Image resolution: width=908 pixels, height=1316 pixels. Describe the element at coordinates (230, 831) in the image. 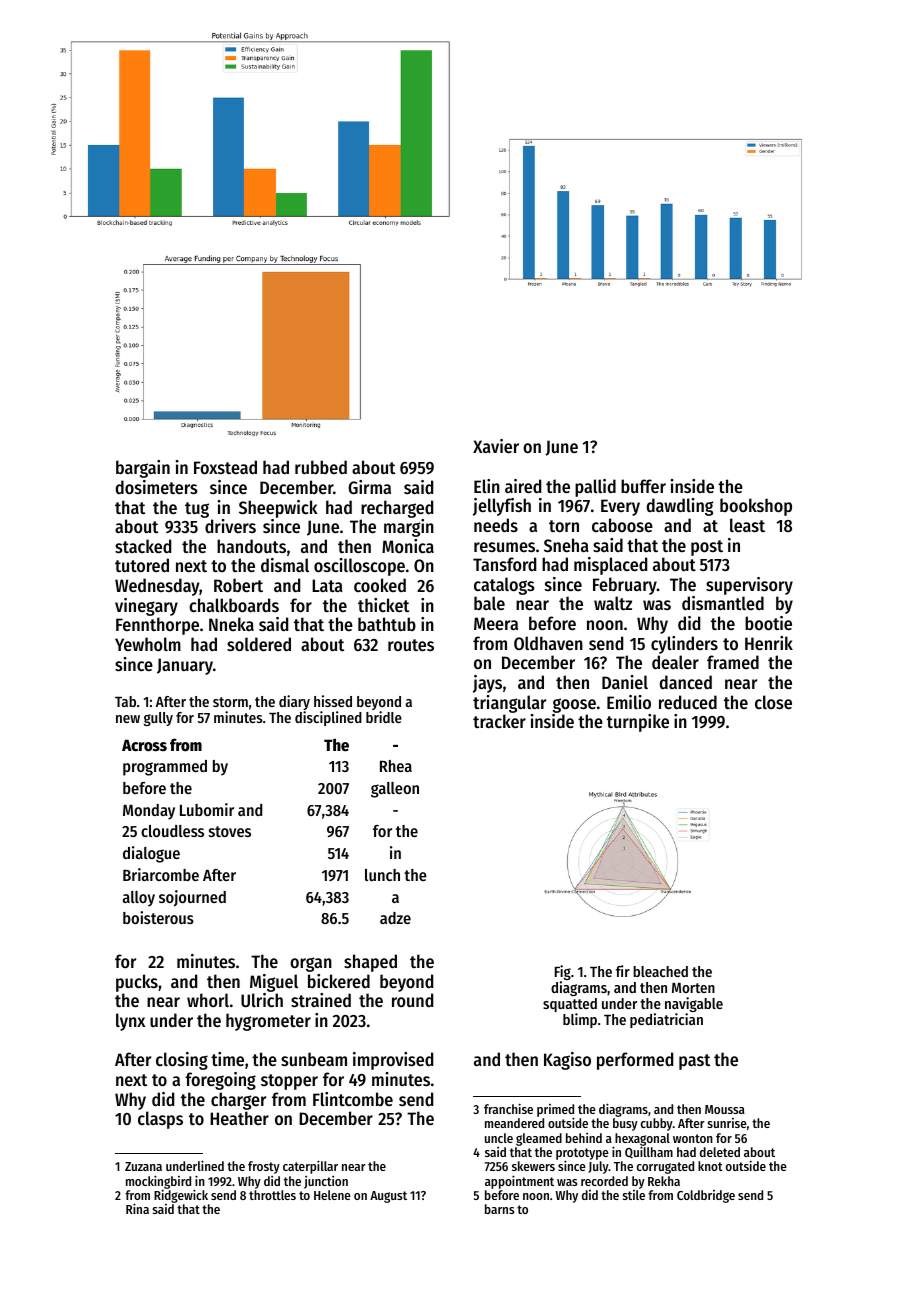

I see `stoves` at that location.
